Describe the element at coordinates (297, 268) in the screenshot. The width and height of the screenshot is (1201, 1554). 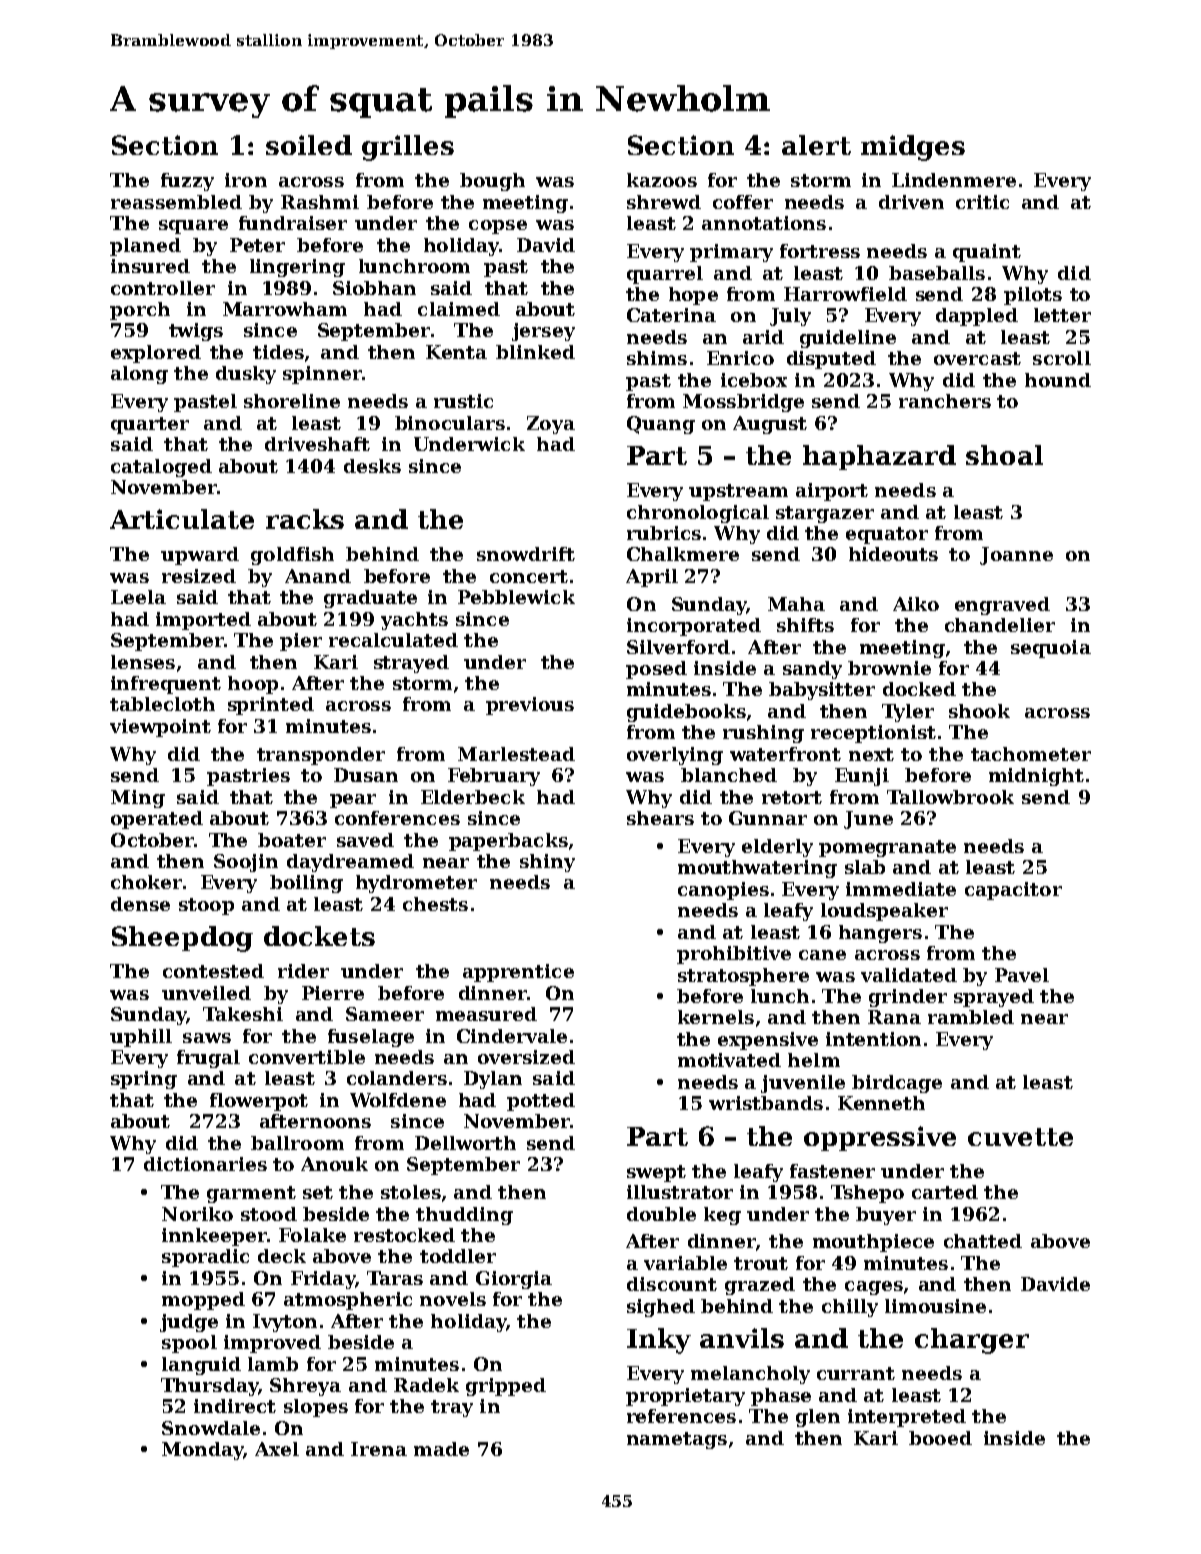
I see `lingering` at that location.
